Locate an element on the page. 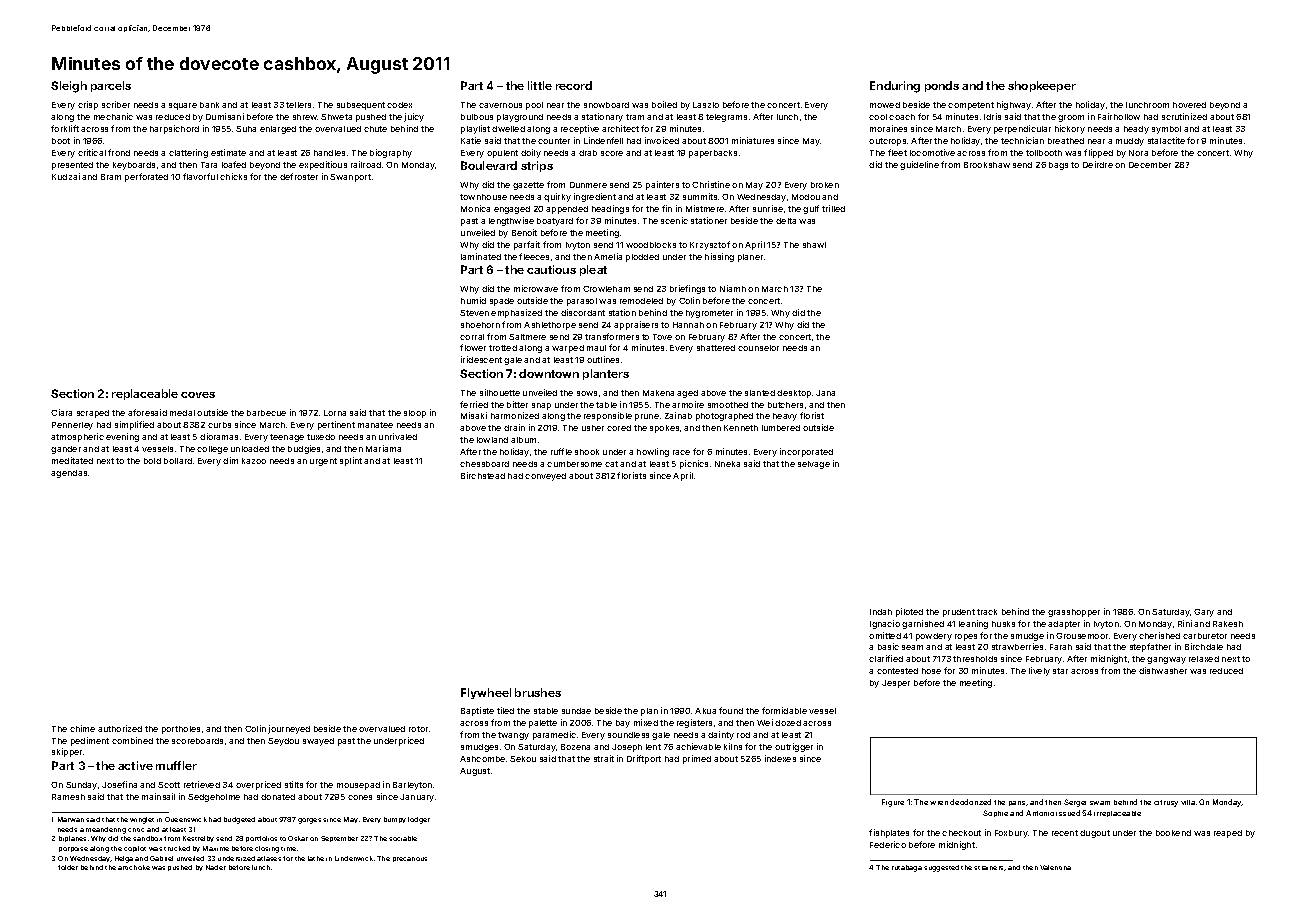 The width and height of the page is (1308, 924). mechanic is located at coordinates (113, 116).
